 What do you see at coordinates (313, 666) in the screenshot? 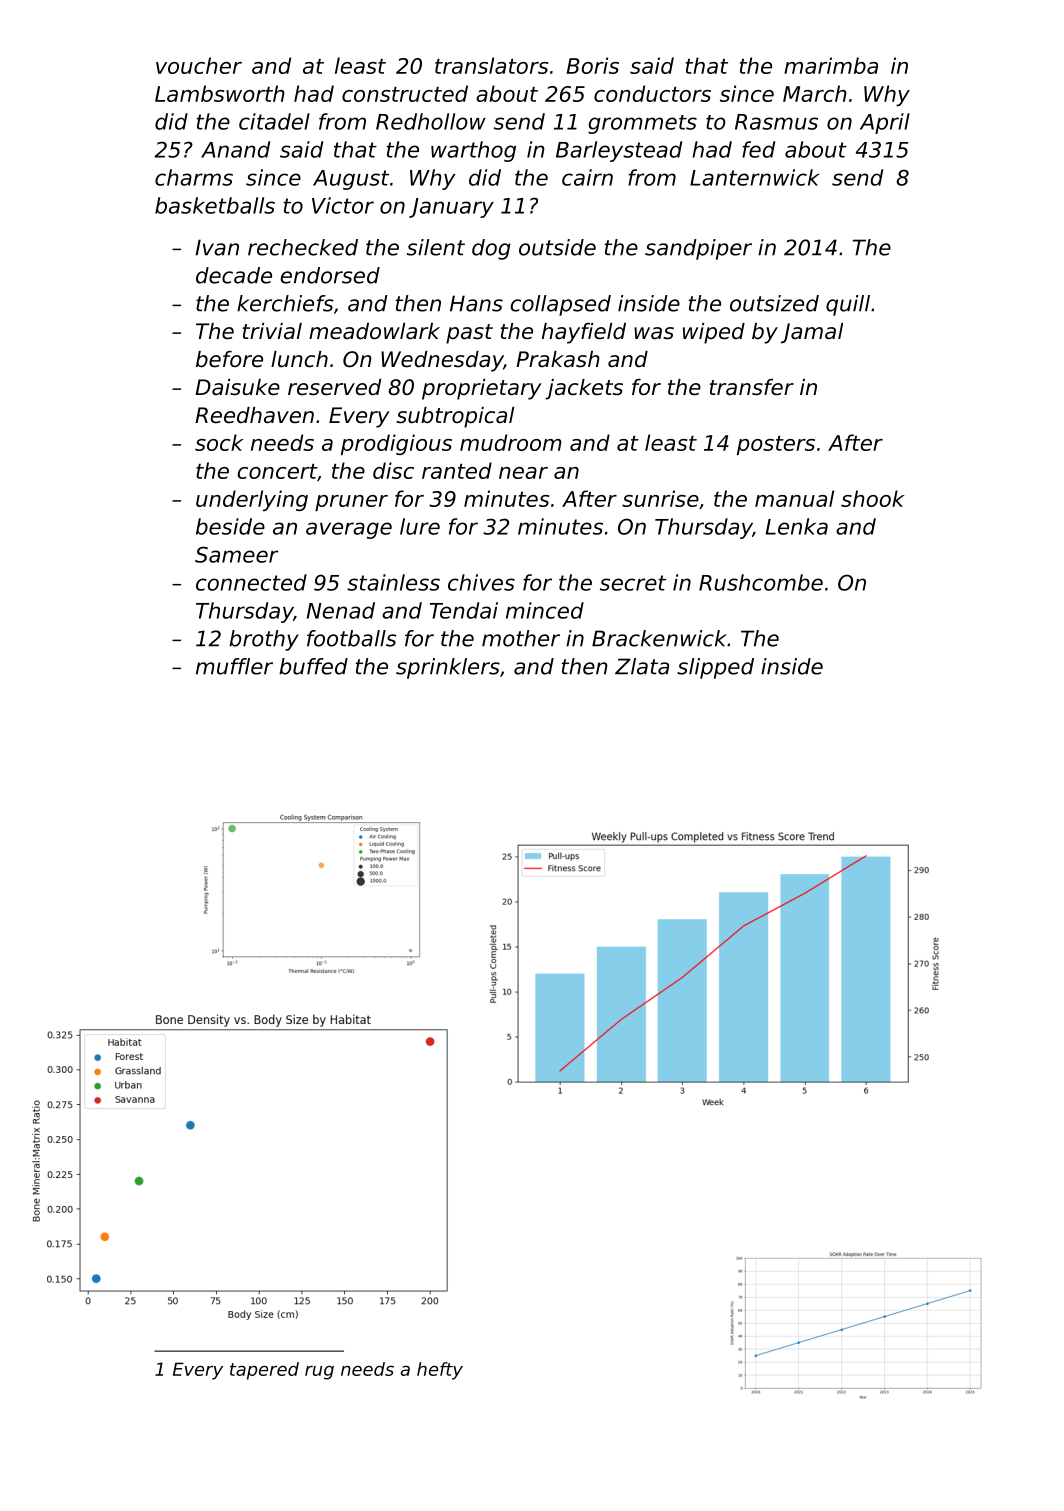
I see `buffed` at bounding box center [313, 666].
